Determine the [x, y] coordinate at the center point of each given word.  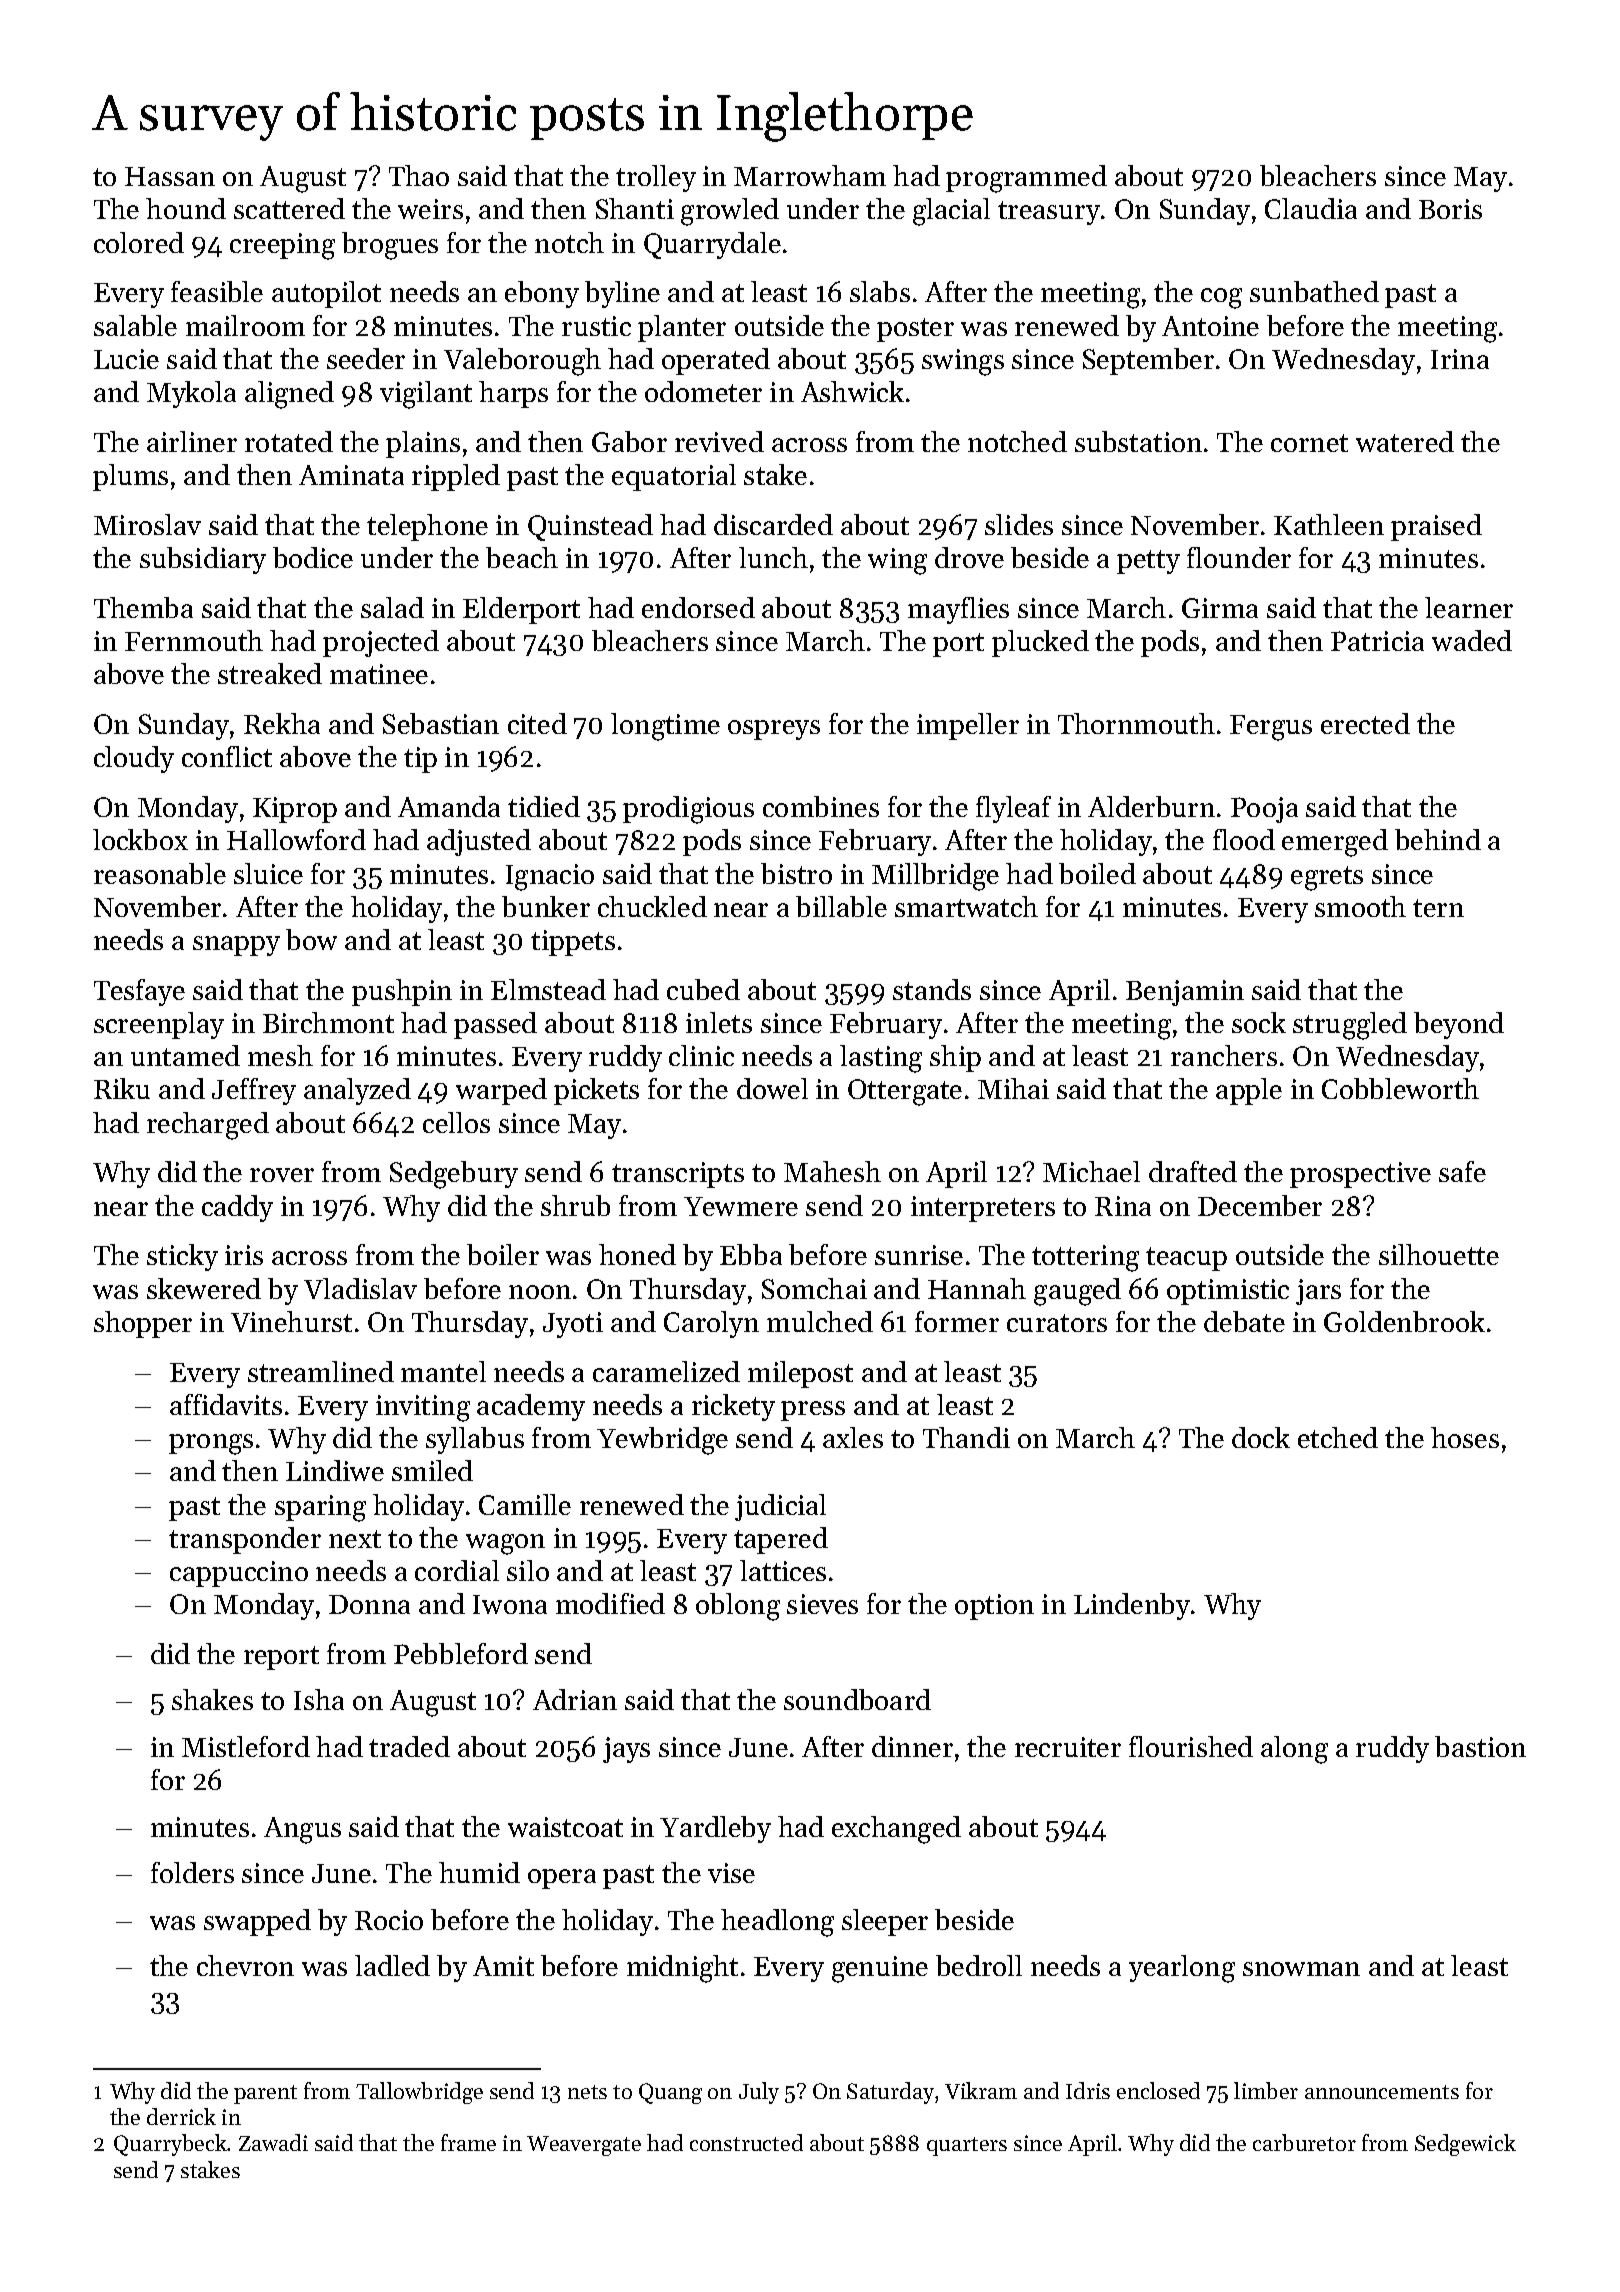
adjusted [479, 842]
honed [637, 1254]
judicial [780, 1507]
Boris [1450, 209]
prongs [211, 1444]
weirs [430, 209]
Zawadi [273, 2142]
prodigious [688, 810]
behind [1438, 839]
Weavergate [584, 2146]
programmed [1026, 179]
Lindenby [1132, 1606]
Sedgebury [454, 1175]
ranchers [1224, 1055]
